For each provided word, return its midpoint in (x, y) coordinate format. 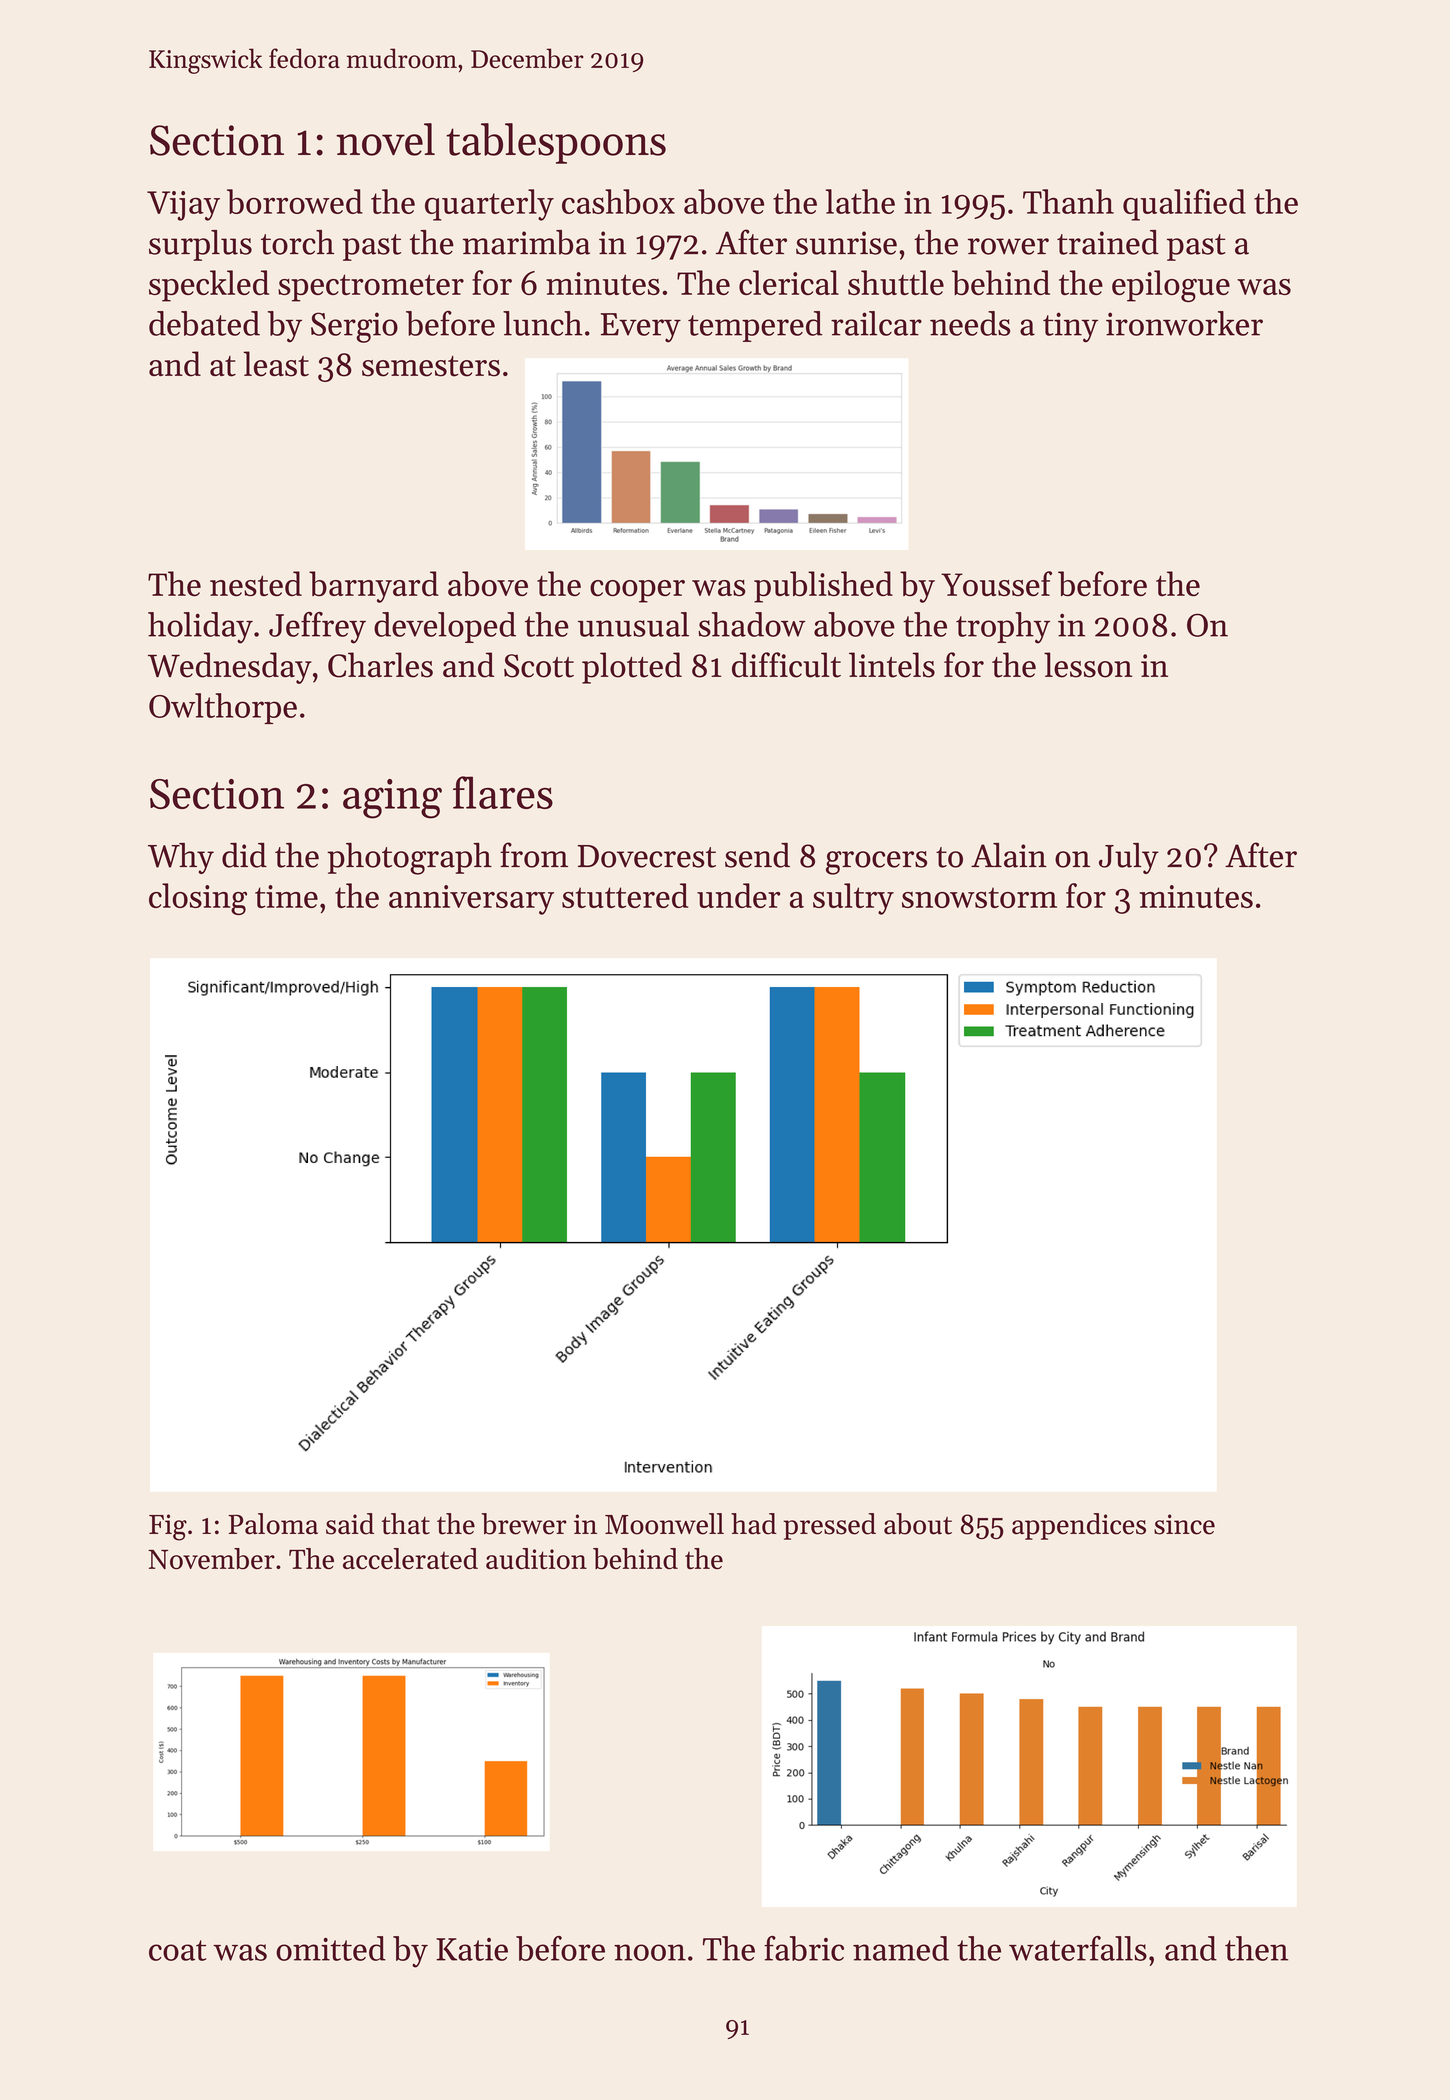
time (286, 896)
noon (650, 1952)
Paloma (273, 1524)
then (1256, 1948)
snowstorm (979, 897)
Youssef (996, 583)
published (823, 587)
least (276, 364)
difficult (786, 665)
